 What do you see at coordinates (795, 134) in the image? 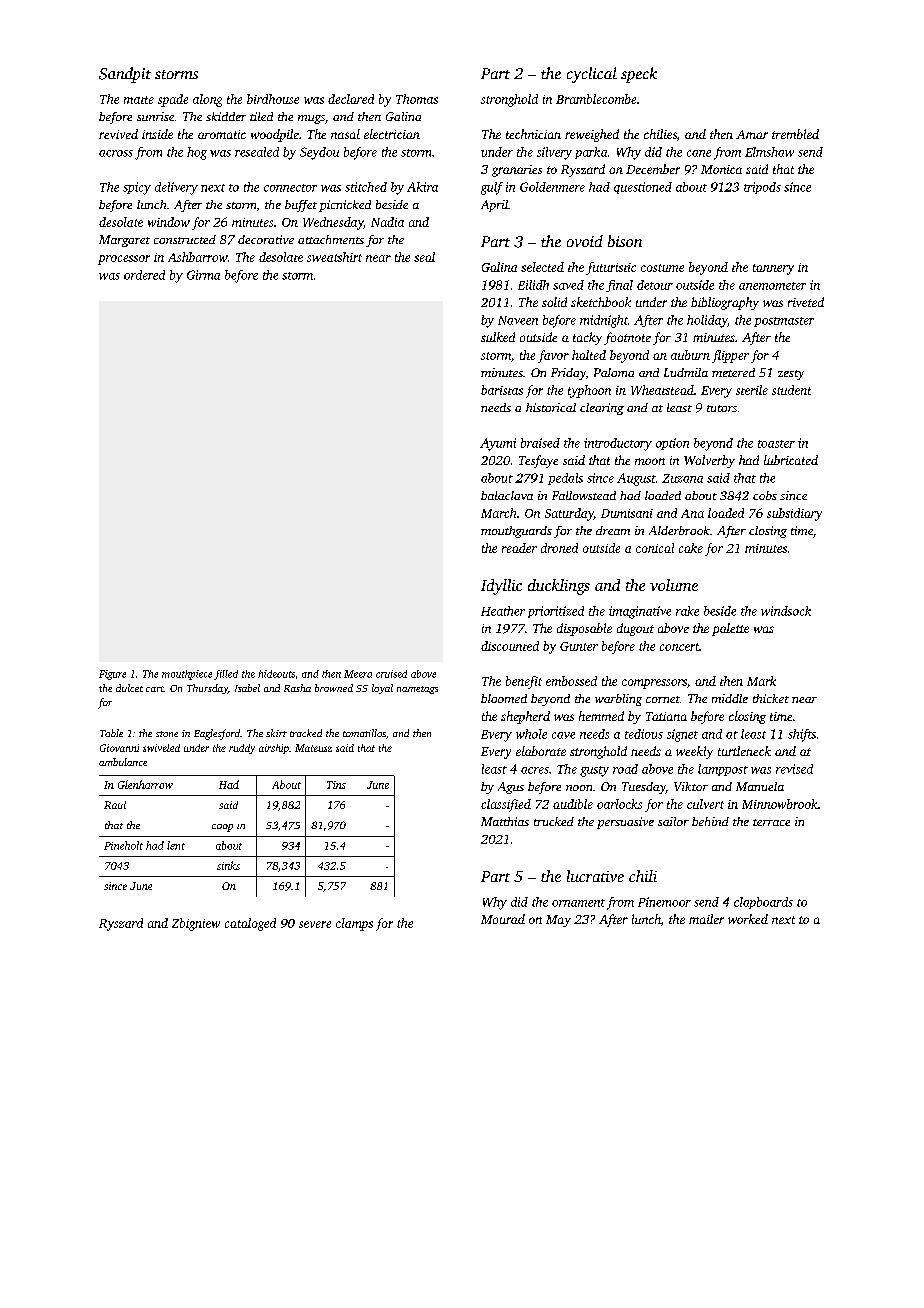
I see `trembled` at bounding box center [795, 134].
